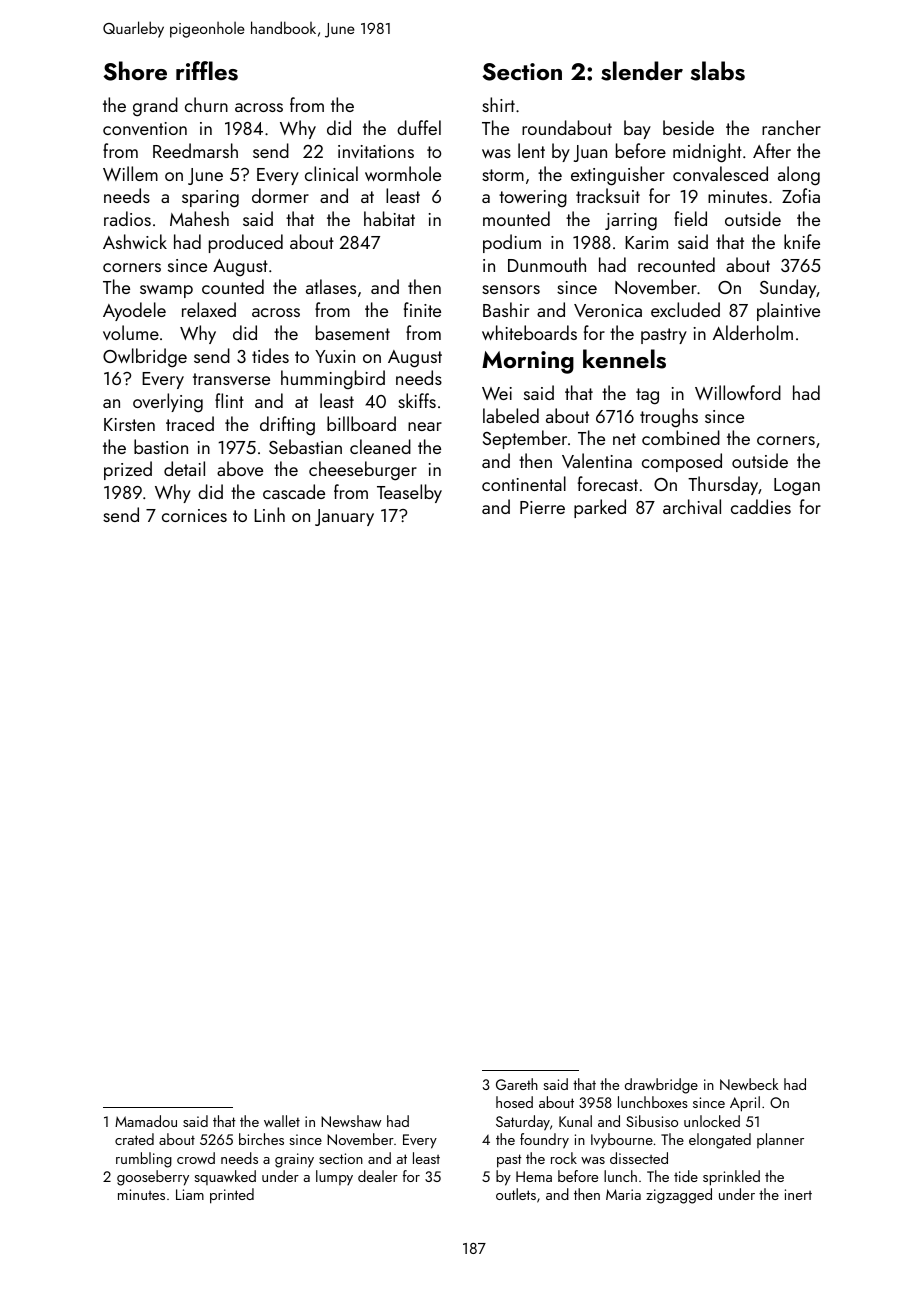 The image size is (924, 1308). I want to click on January, so click(344, 517).
